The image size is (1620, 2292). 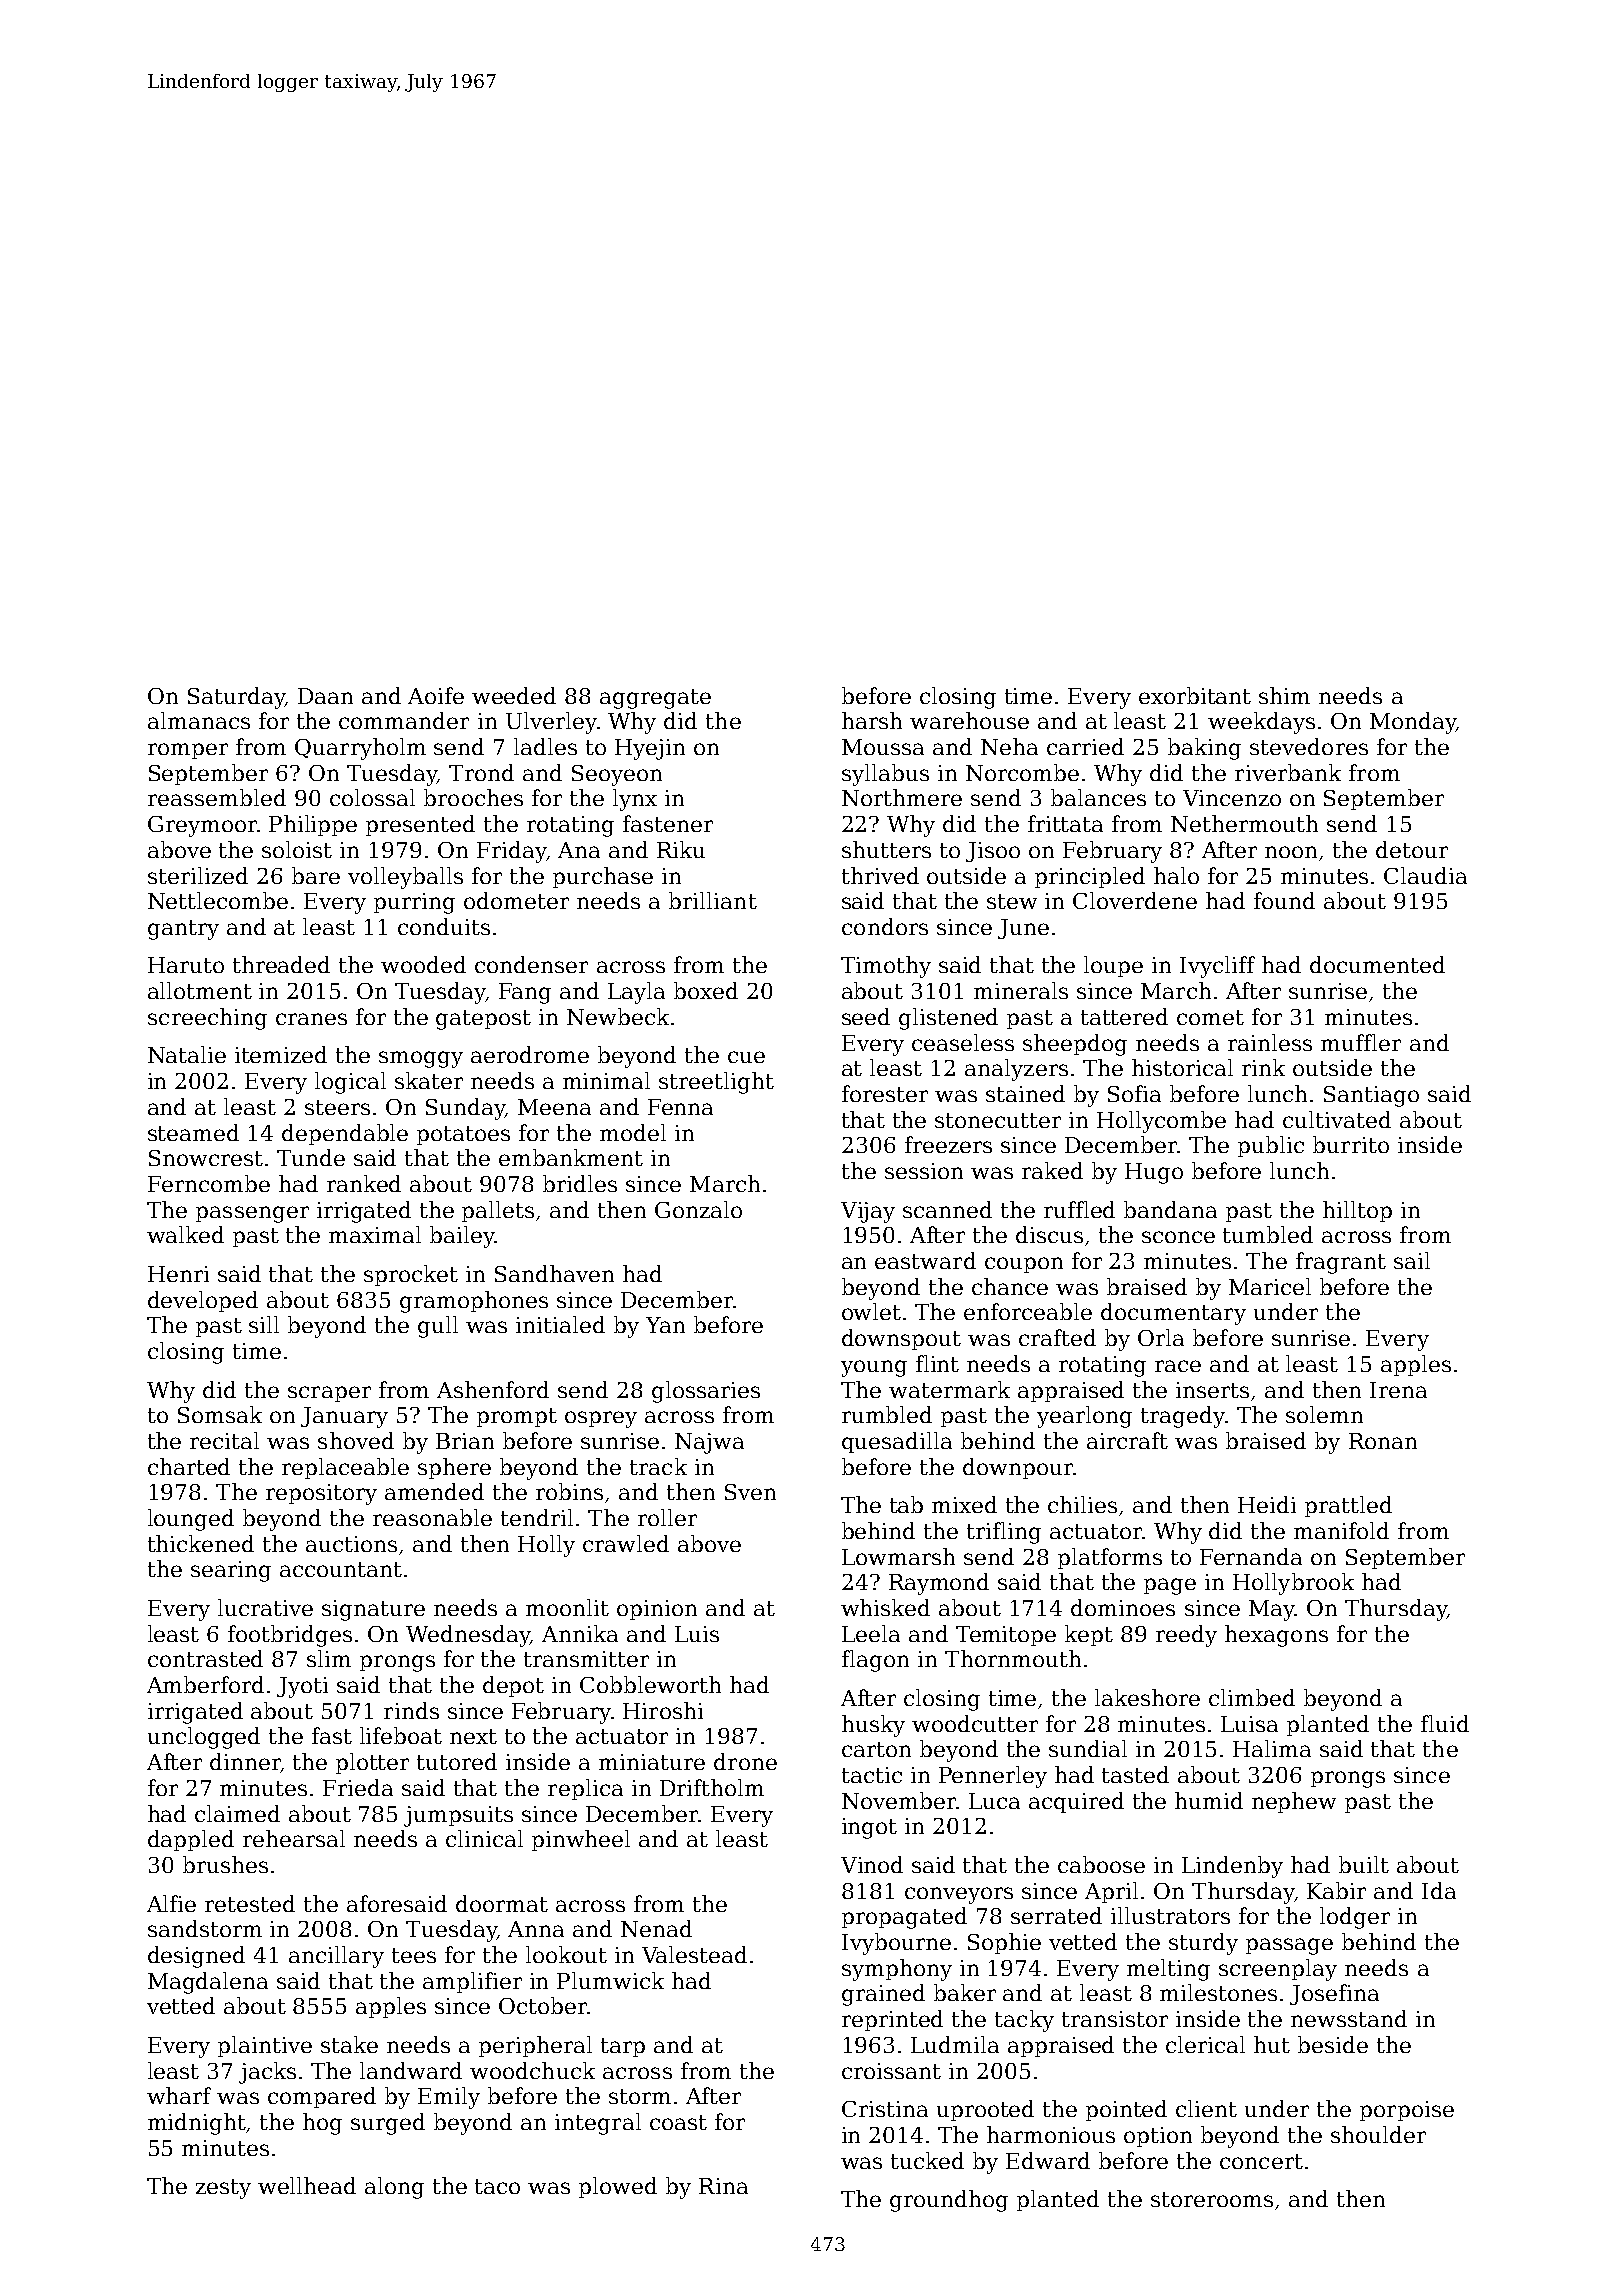 What do you see at coordinates (189, 1466) in the document?
I see `charted` at bounding box center [189, 1466].
